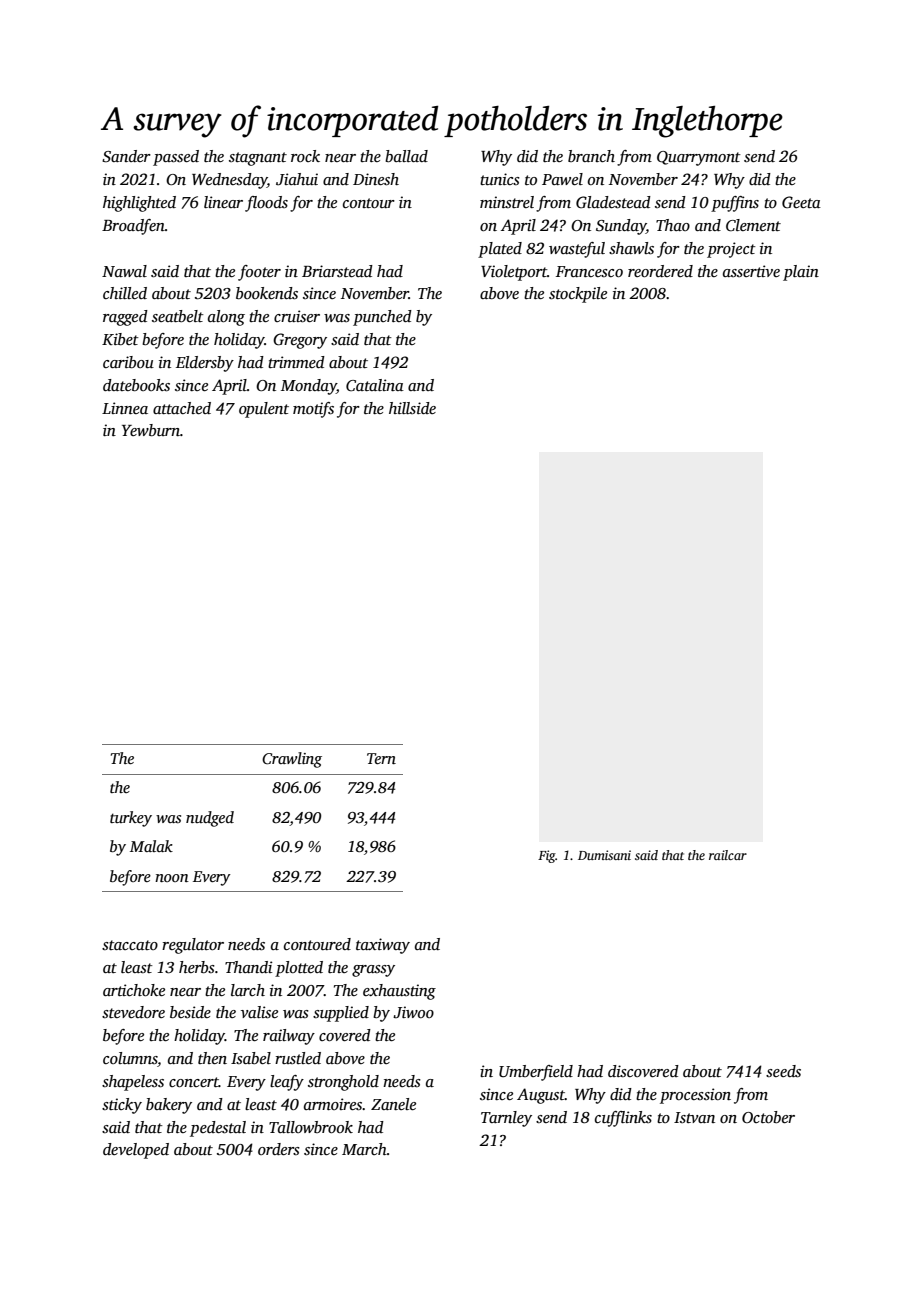 This image has width=924, height=1308. Describe the element at coordinates (383, 946) in the image. I see `taxiway` at that location.
